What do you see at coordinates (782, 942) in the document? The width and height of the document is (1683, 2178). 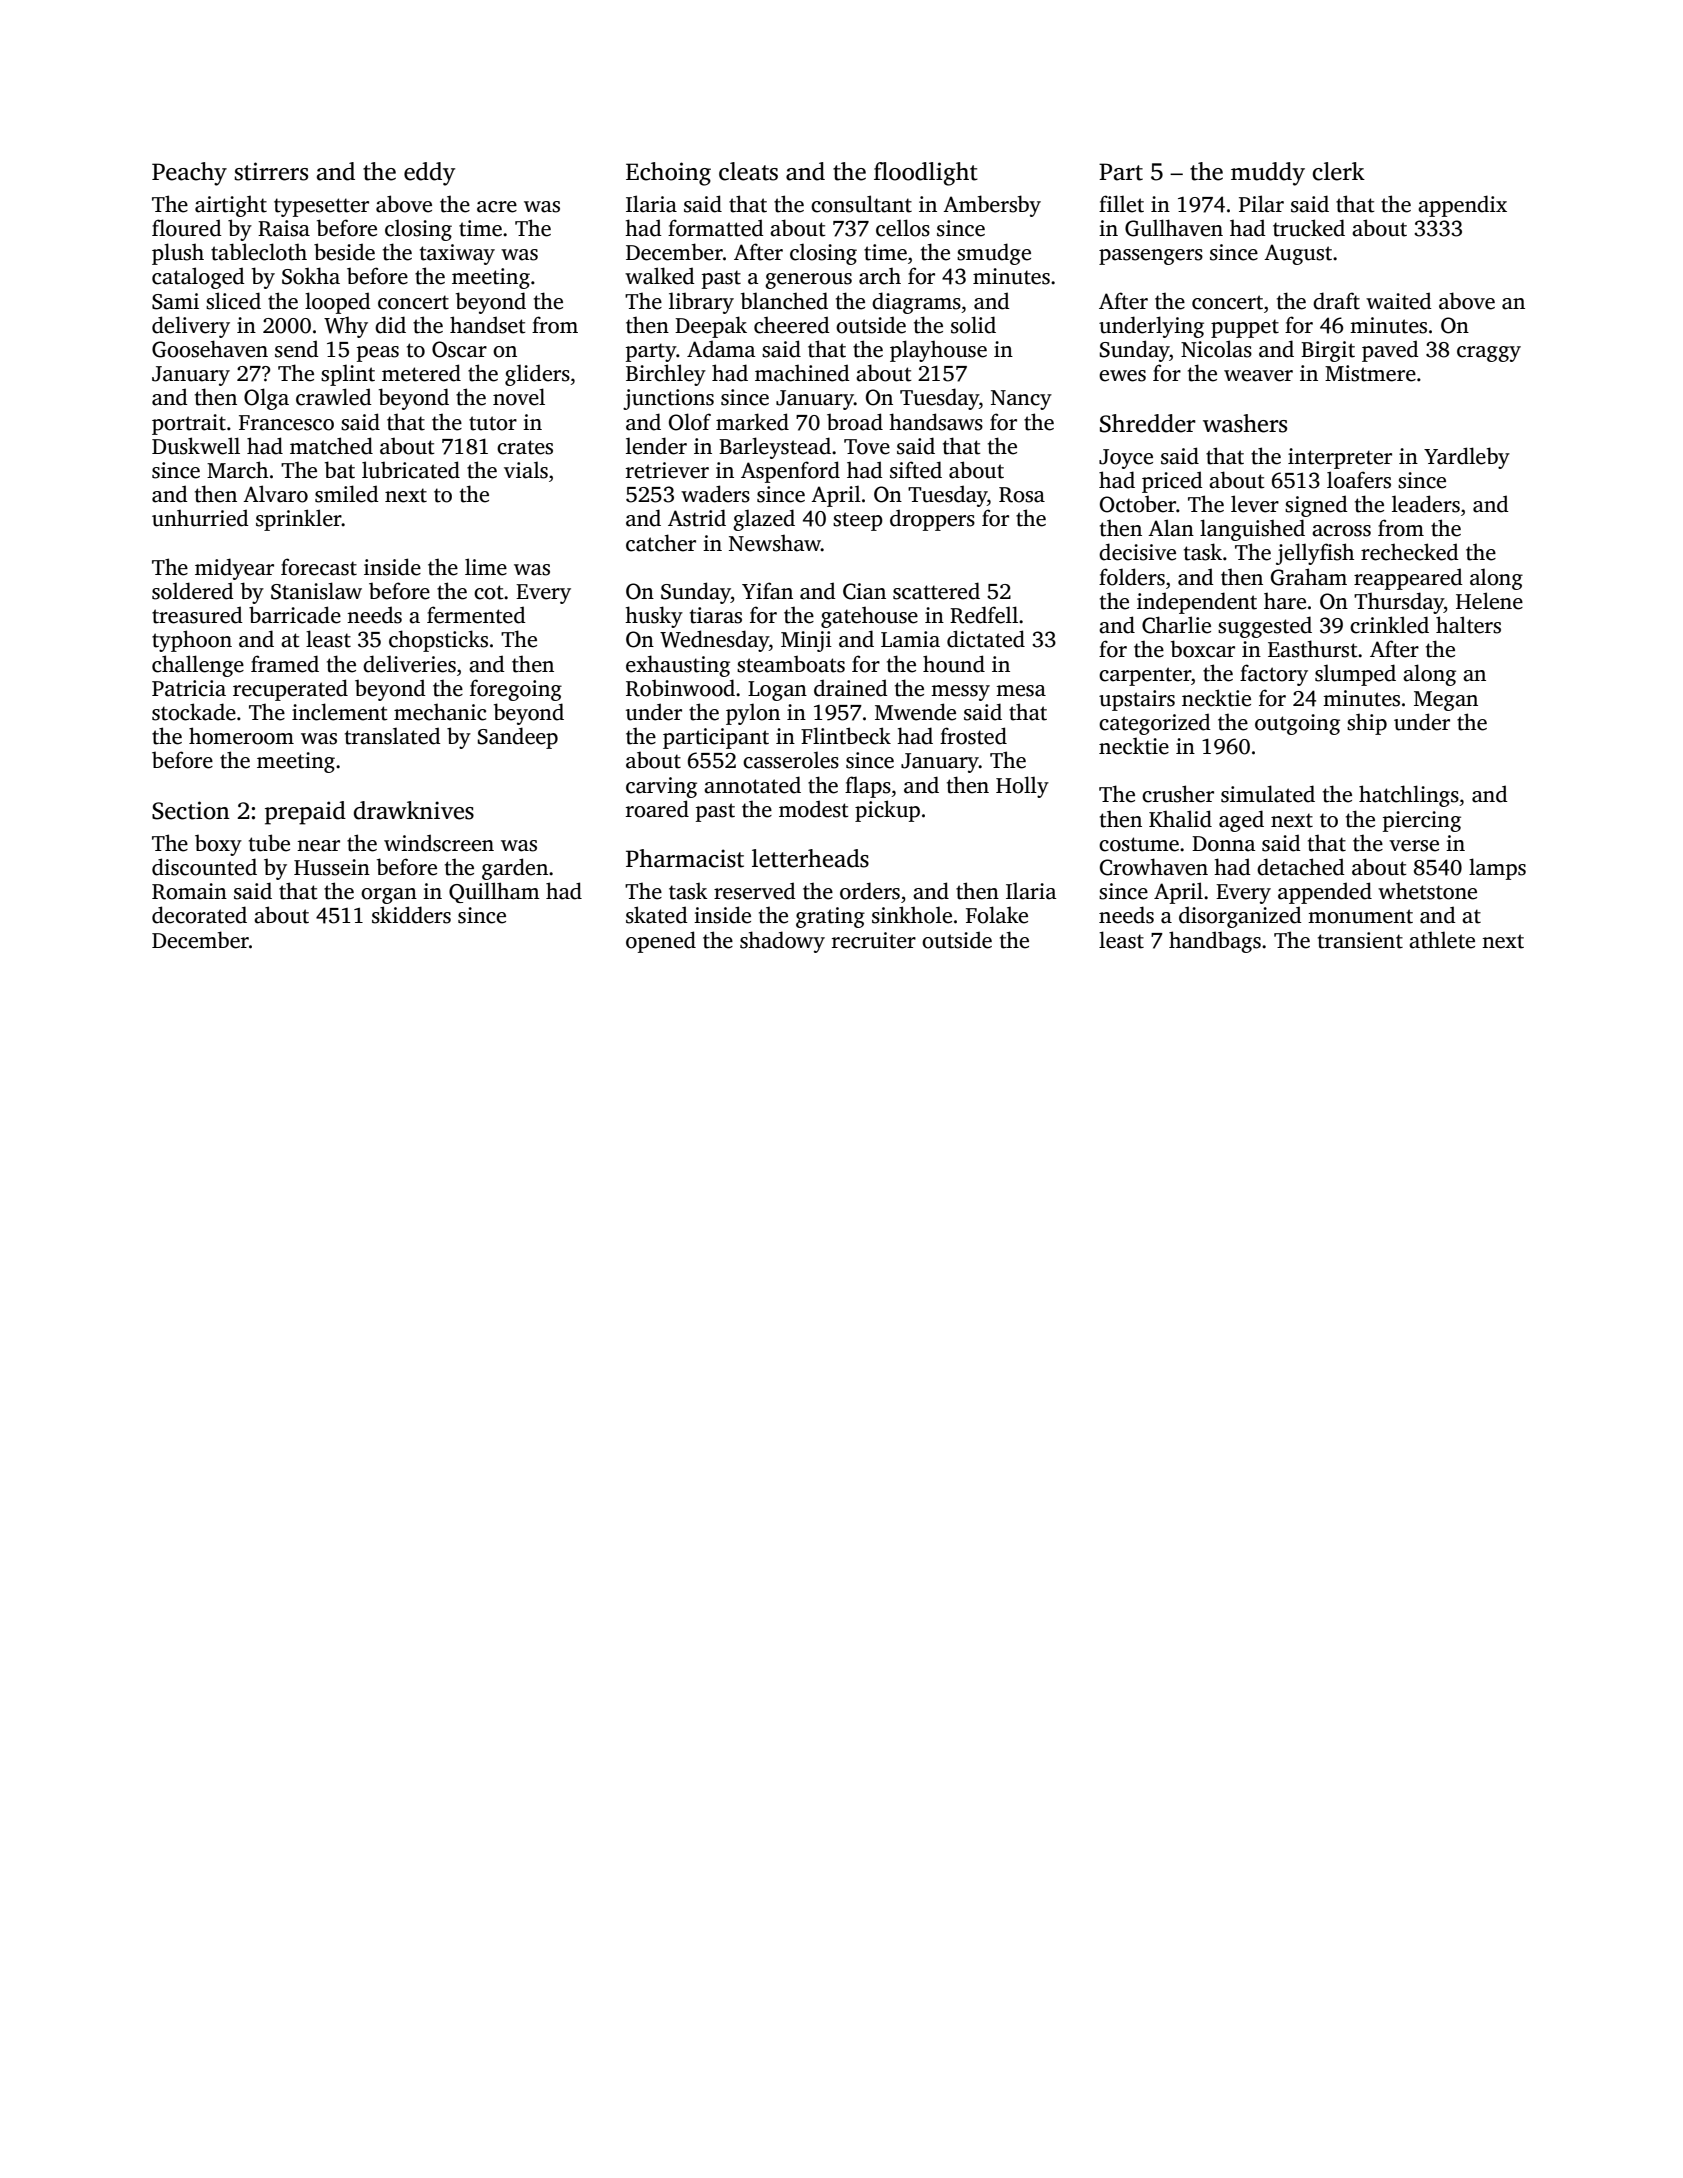 I see `shadowy` at bounding box center [782, 942].
